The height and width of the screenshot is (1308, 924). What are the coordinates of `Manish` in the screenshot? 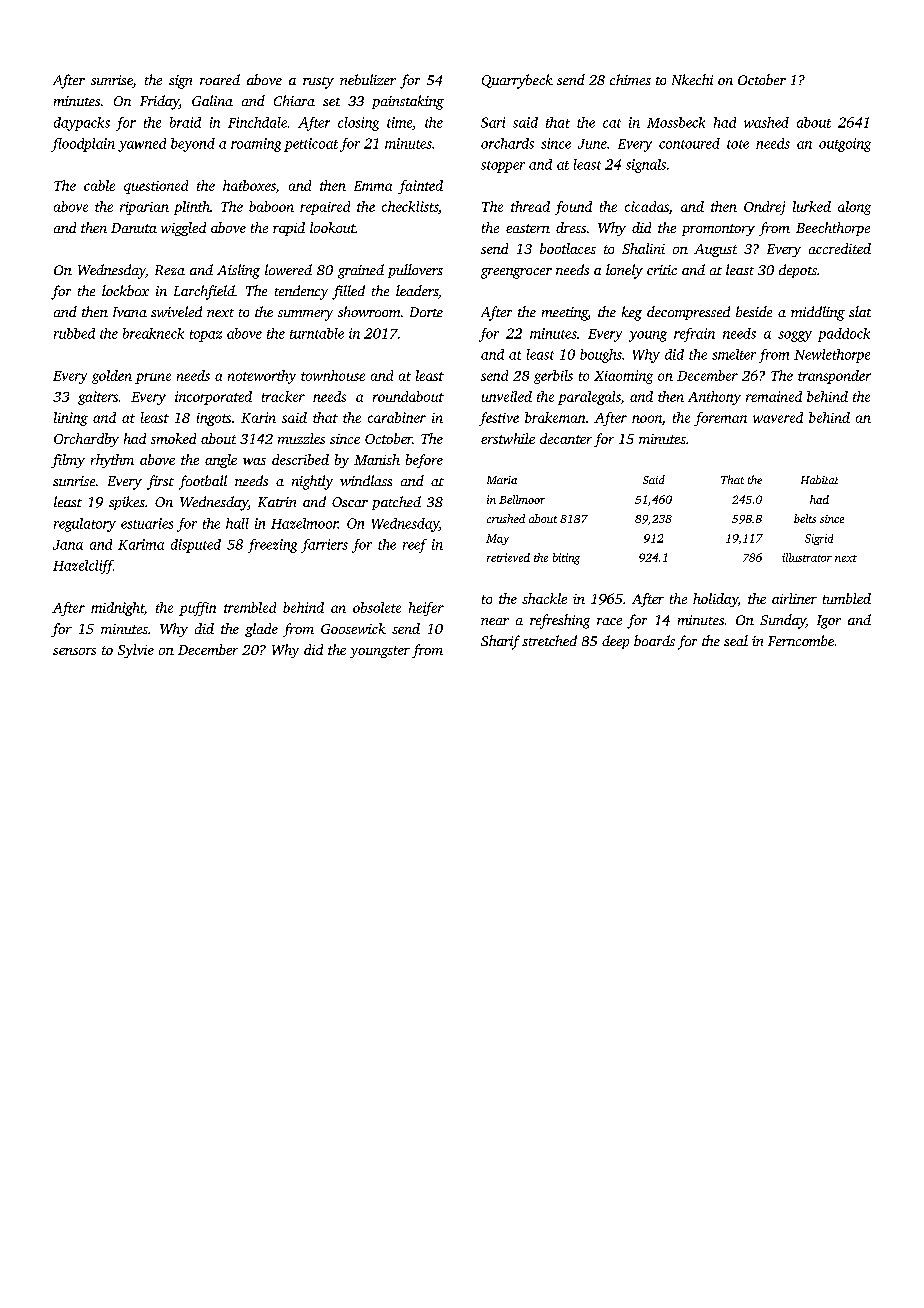 It's located at (377, 459).
